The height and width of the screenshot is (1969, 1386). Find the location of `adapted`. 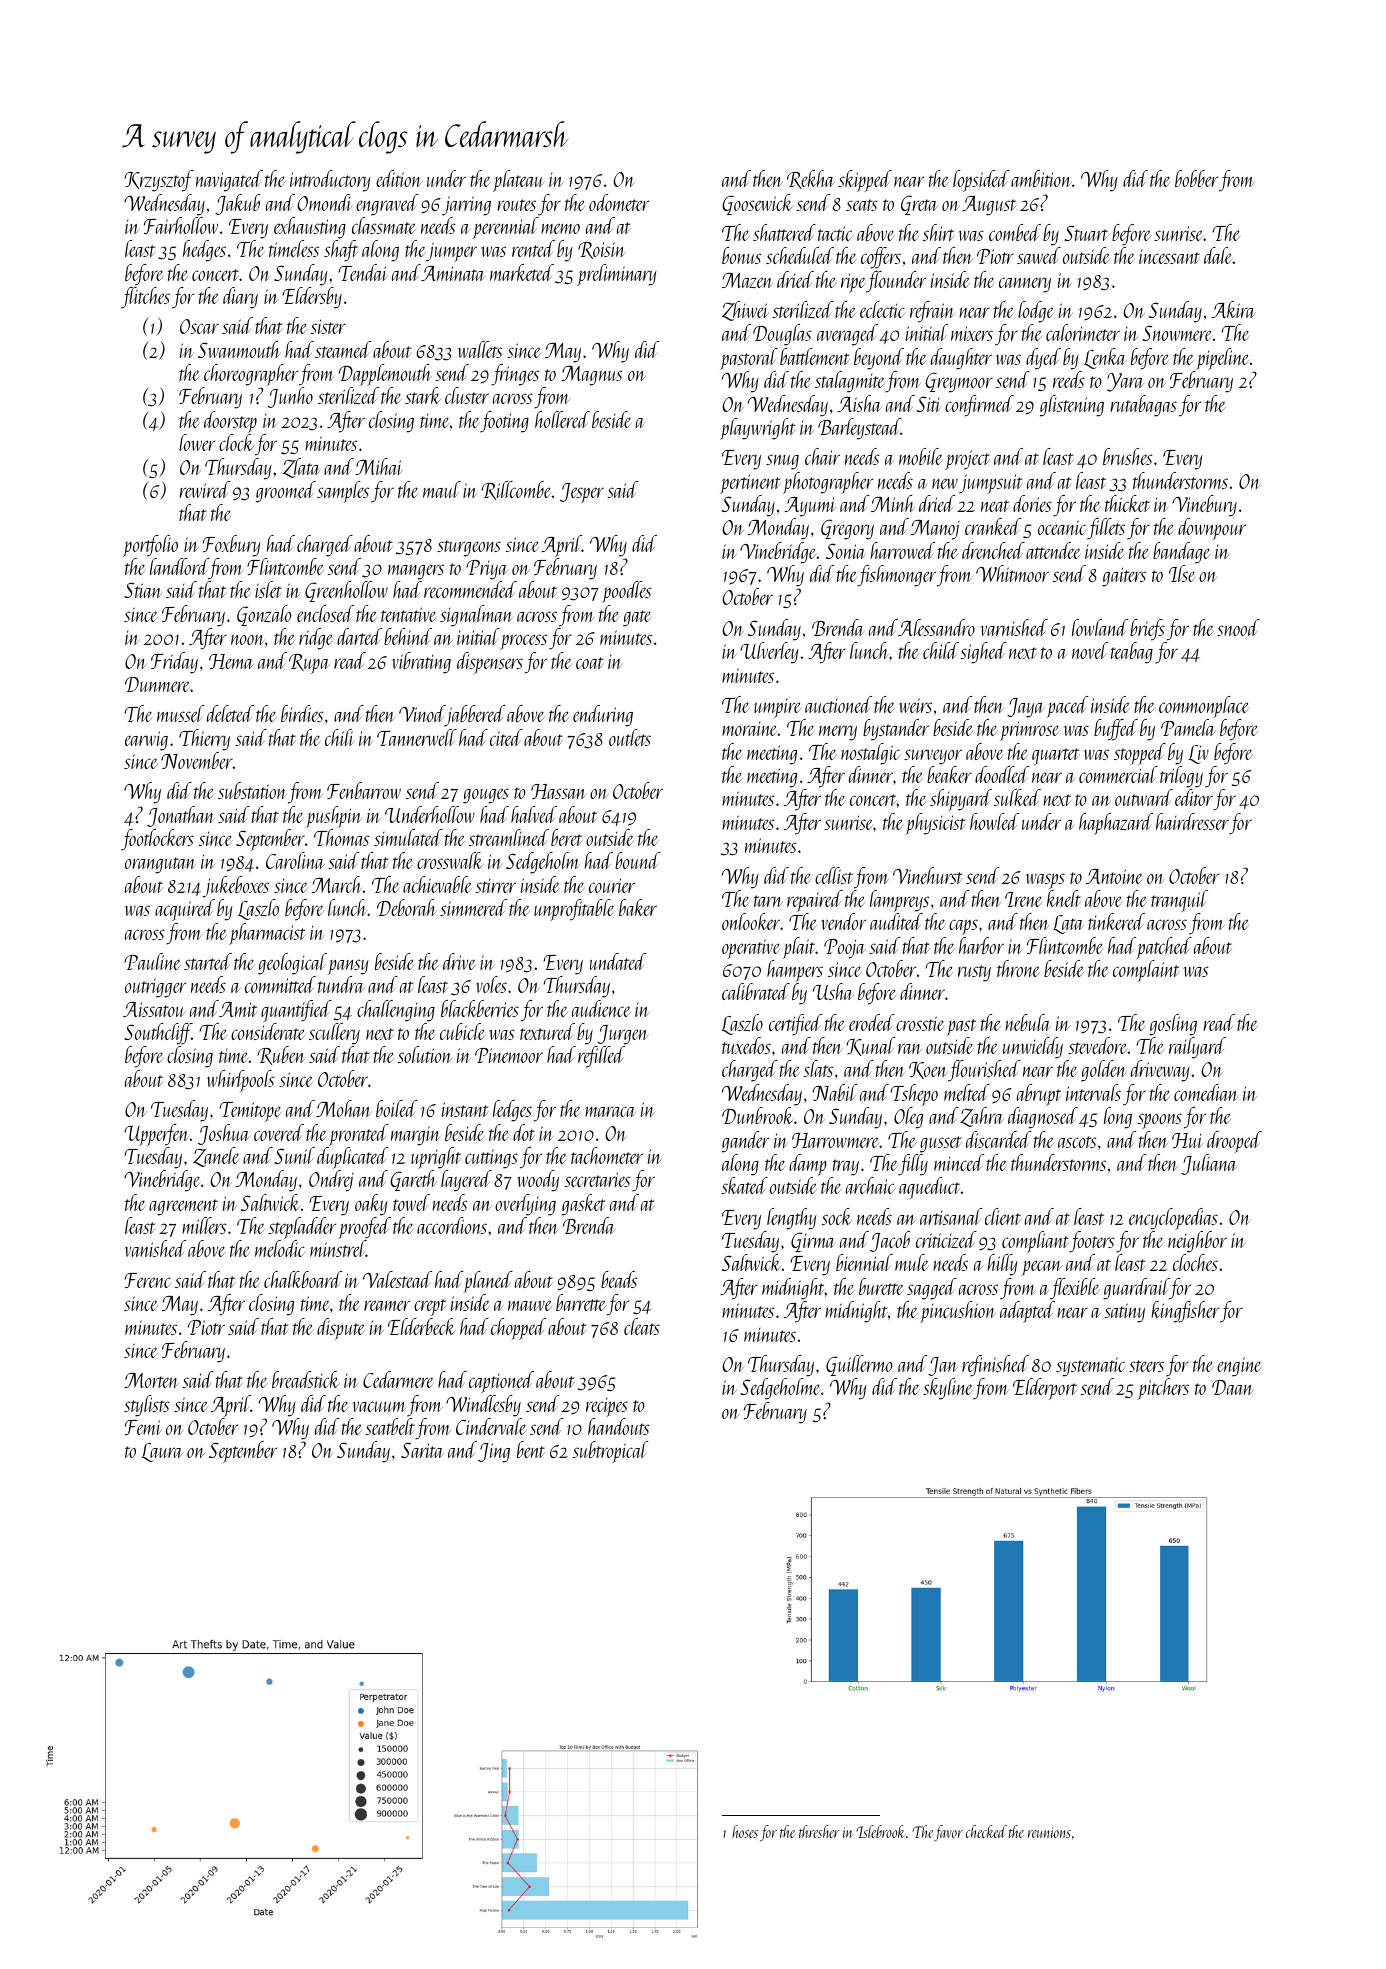

adapted is located at coordinates (1027, 1312).
